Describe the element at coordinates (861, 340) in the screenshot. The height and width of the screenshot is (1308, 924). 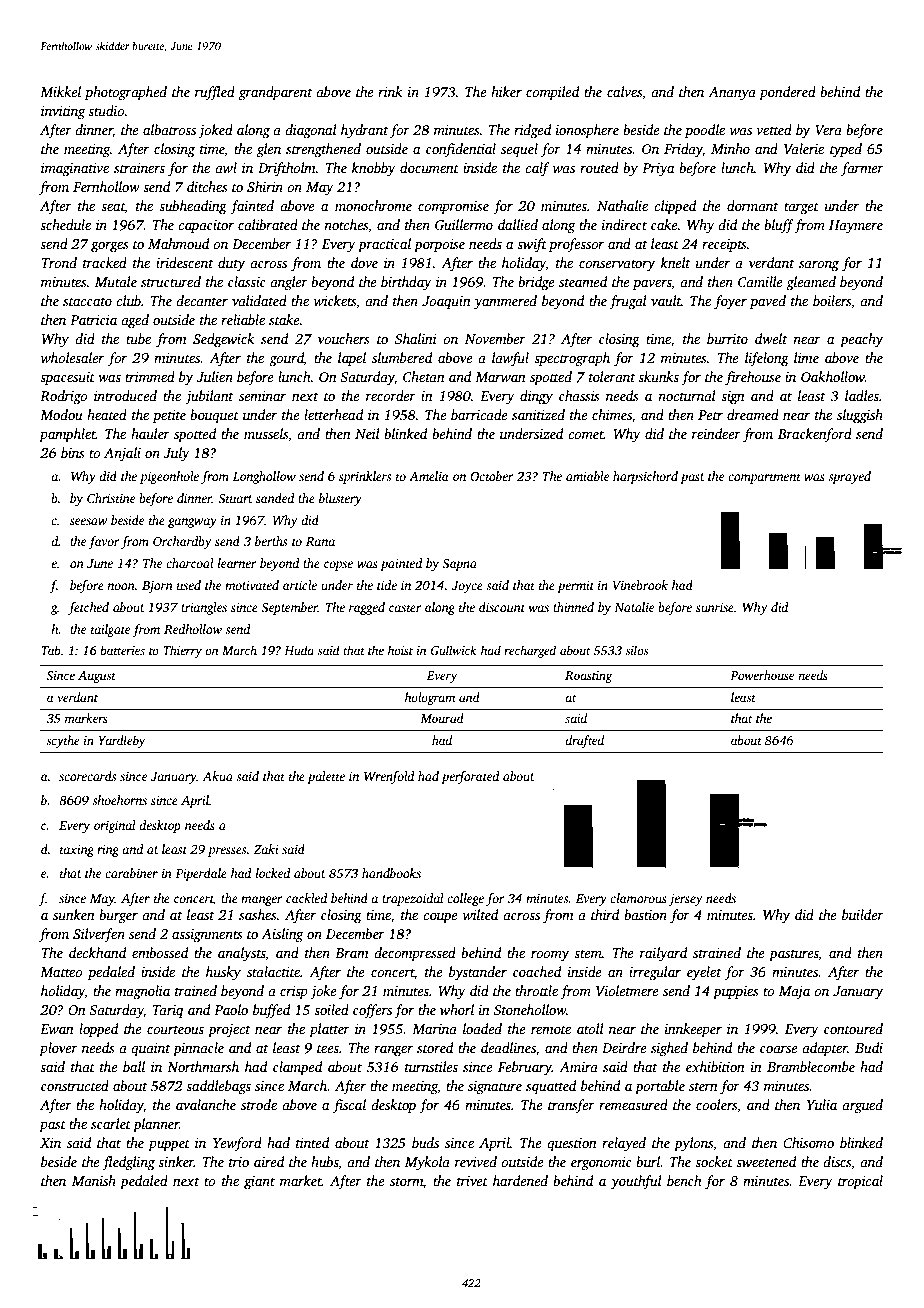
I see `peachy` at that location.
